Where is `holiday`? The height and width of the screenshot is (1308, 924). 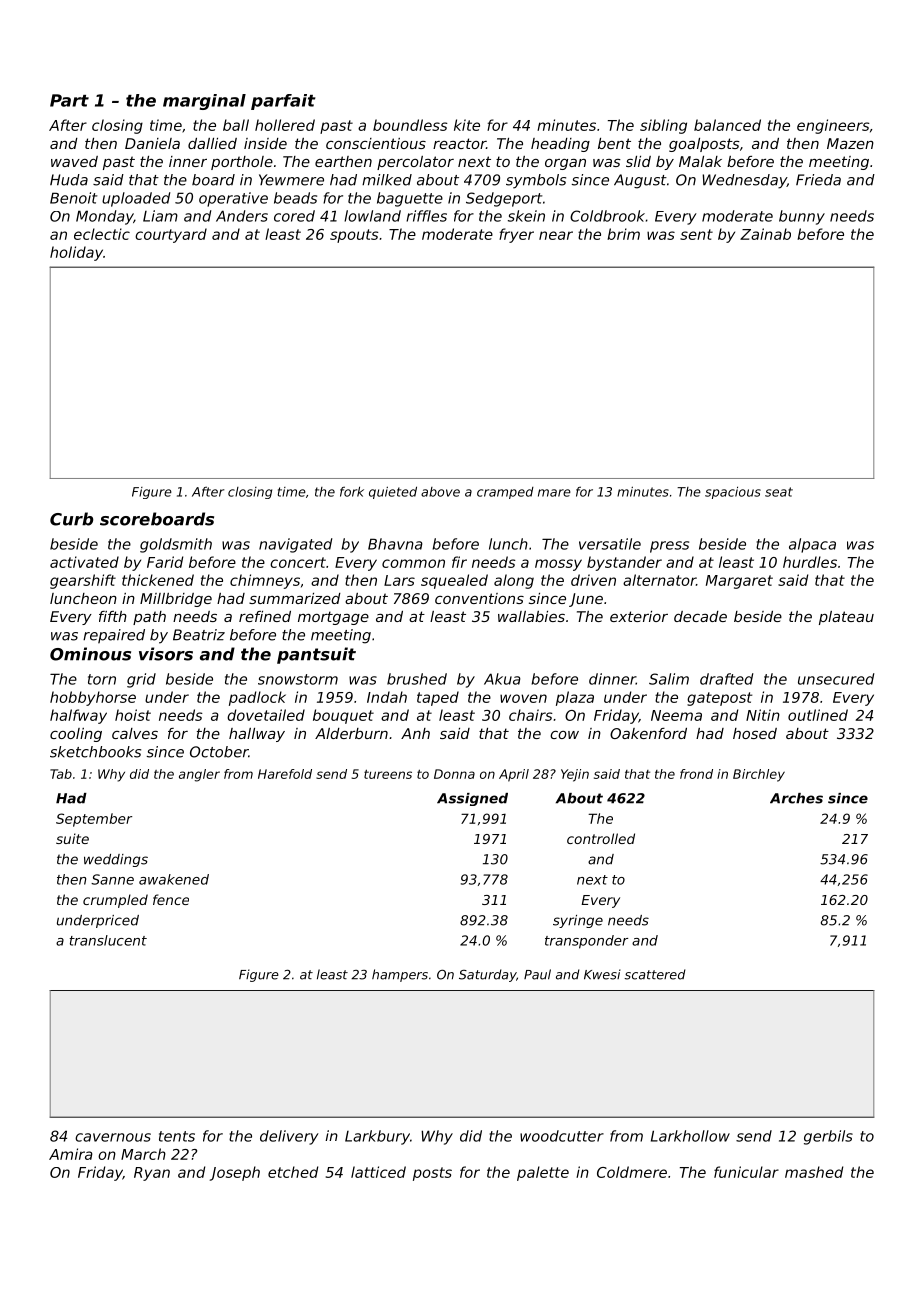 holiday is located at coordinates (76, 253).
